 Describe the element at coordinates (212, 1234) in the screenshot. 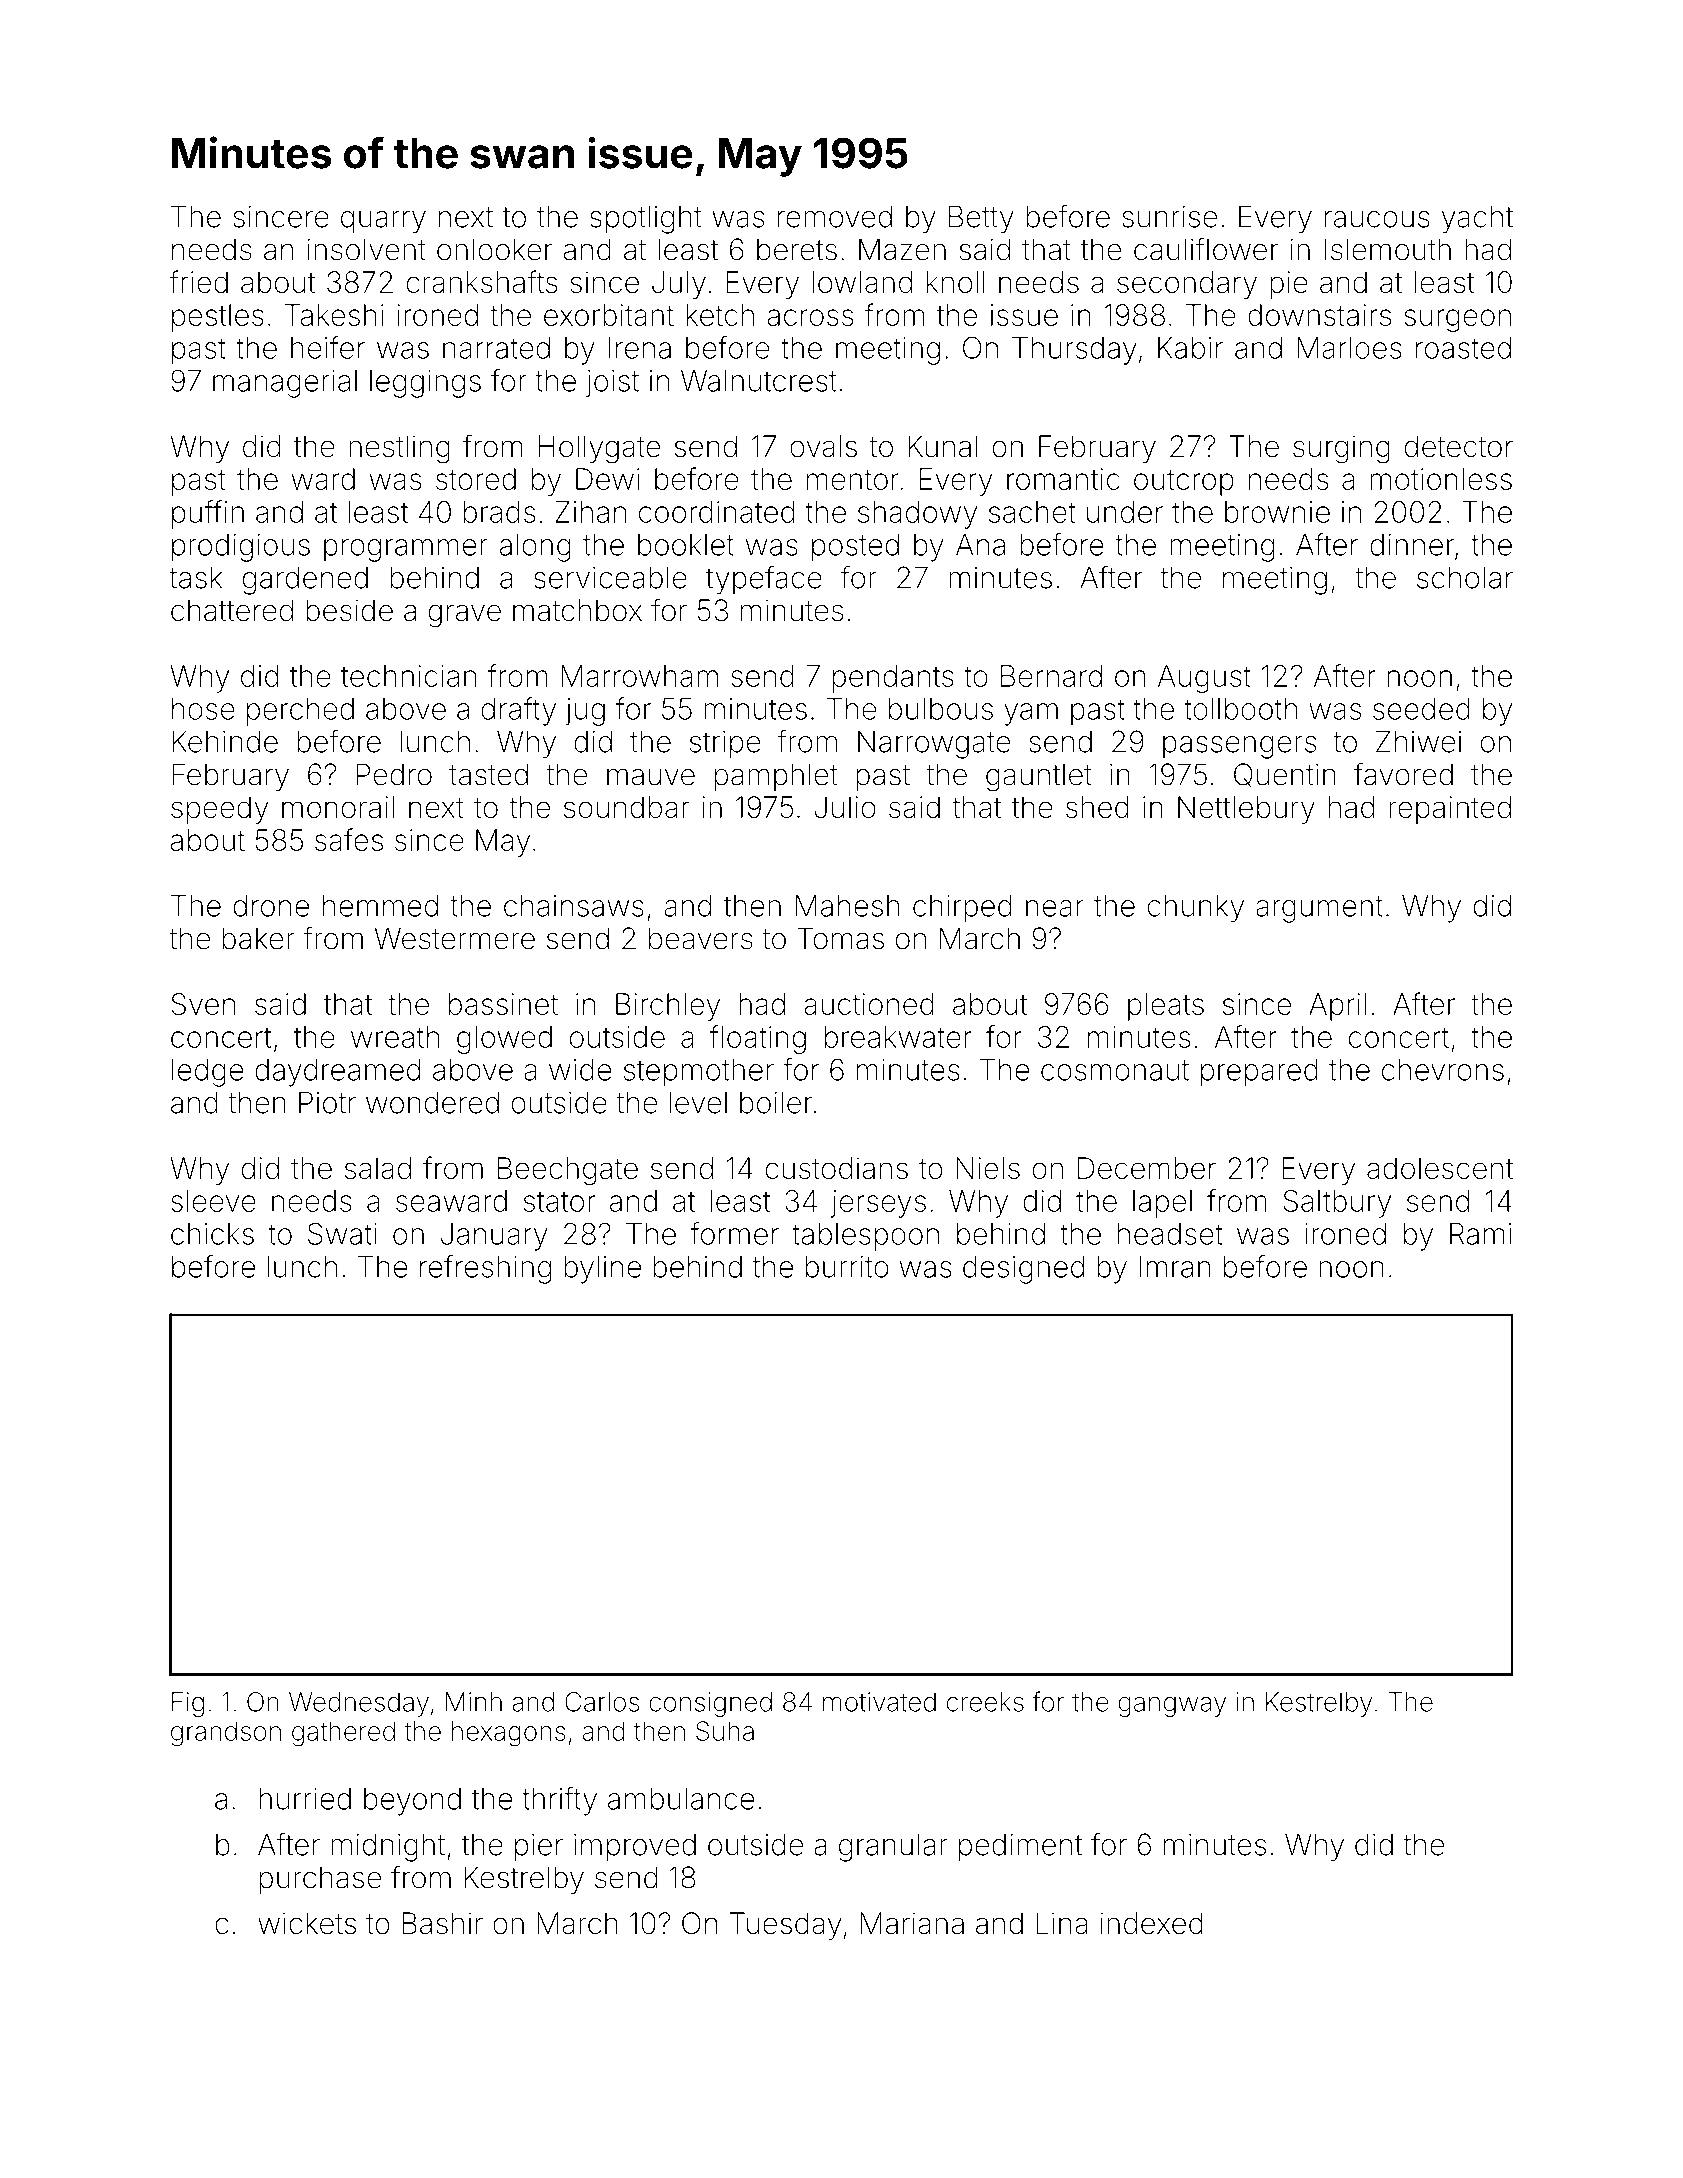

I see `chicks` at that location.
